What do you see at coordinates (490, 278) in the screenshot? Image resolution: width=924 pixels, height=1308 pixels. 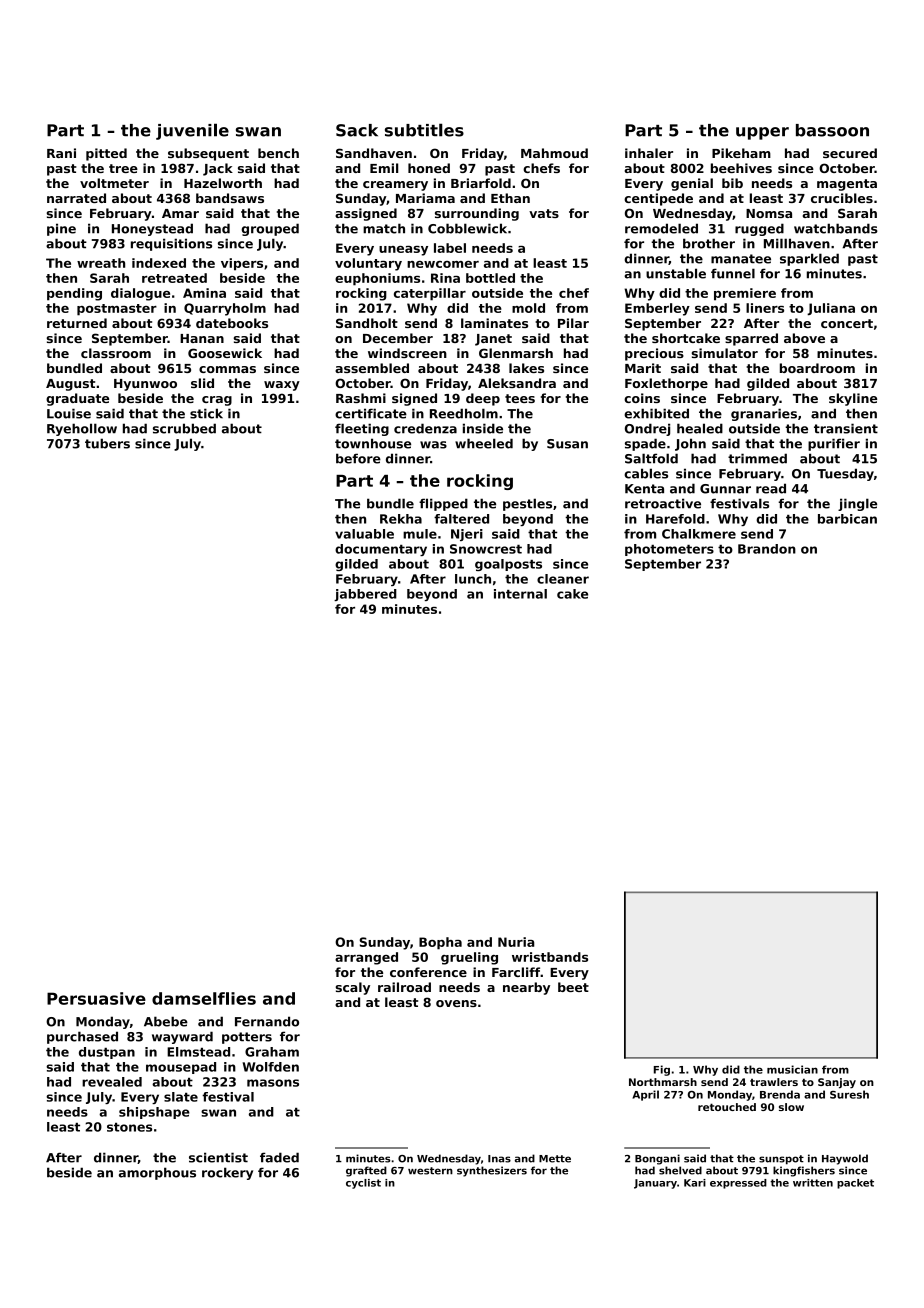 I see `bottled` at bounding box center [490, 278].
